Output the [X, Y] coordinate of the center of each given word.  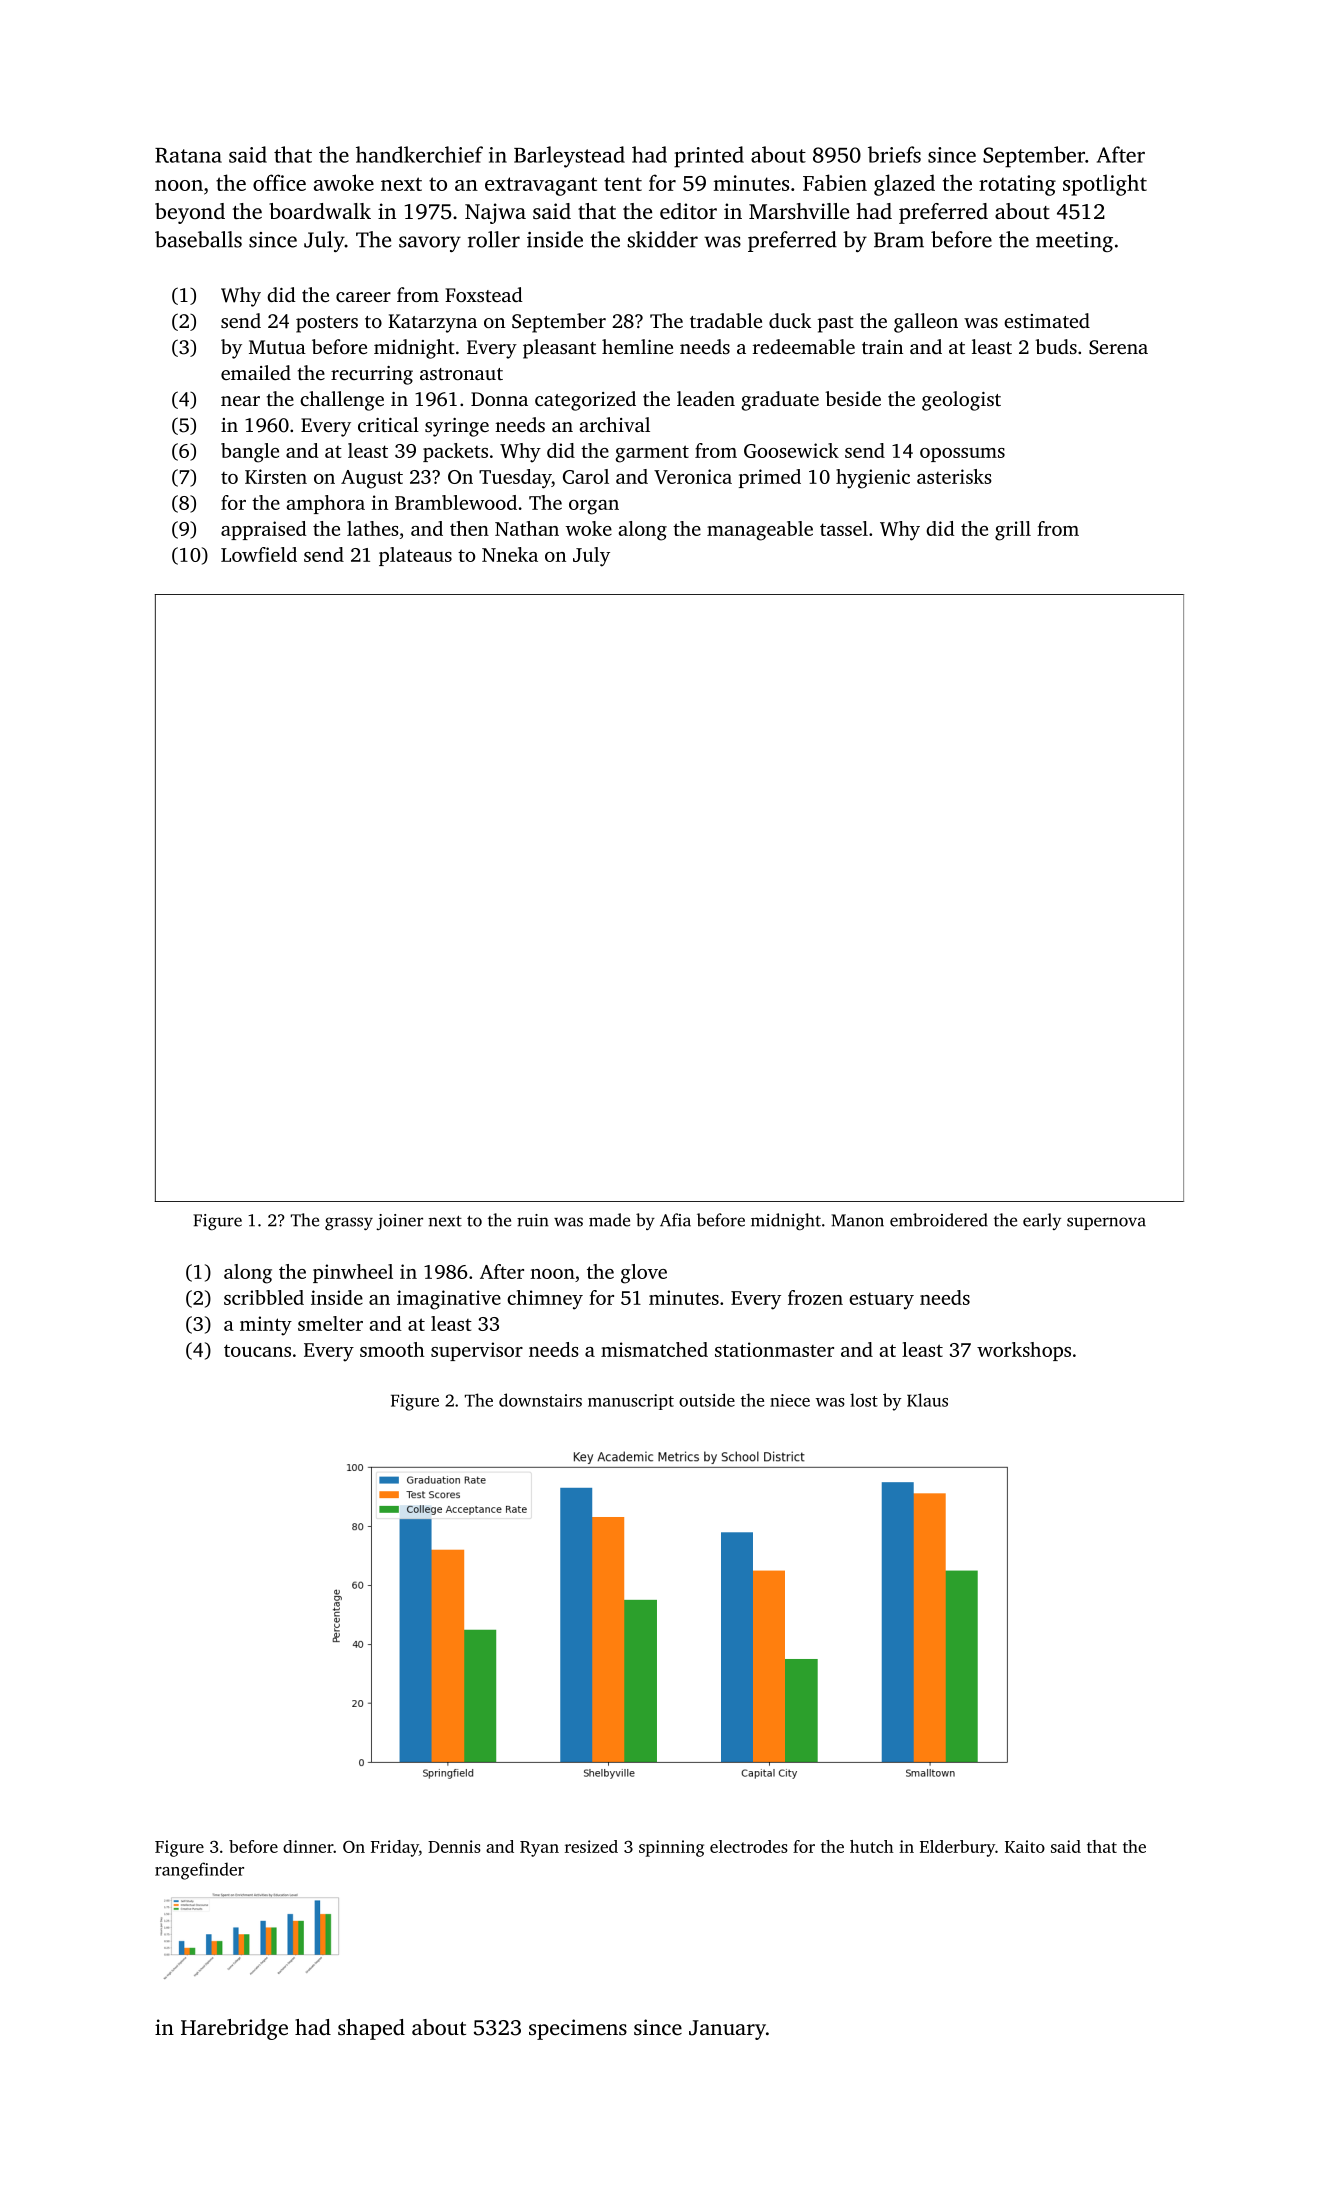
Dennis [454, 1846]
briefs [894, 154]
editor [688, 211]
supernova [1106, 1223]
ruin [533, 1220]
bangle [250, 453]
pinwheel [353, 1273]
